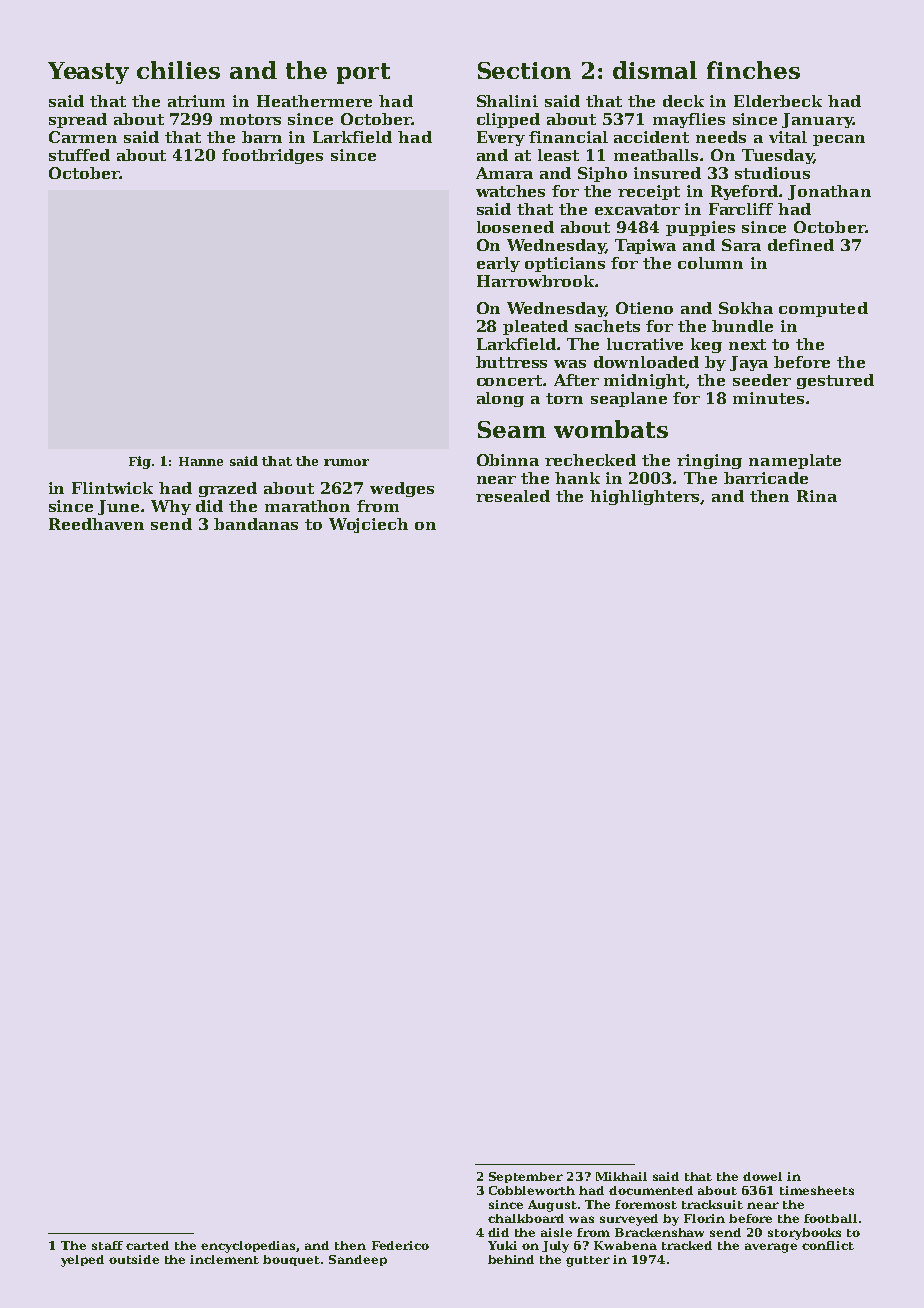  I want to click on Fig, so click(140, 462).
